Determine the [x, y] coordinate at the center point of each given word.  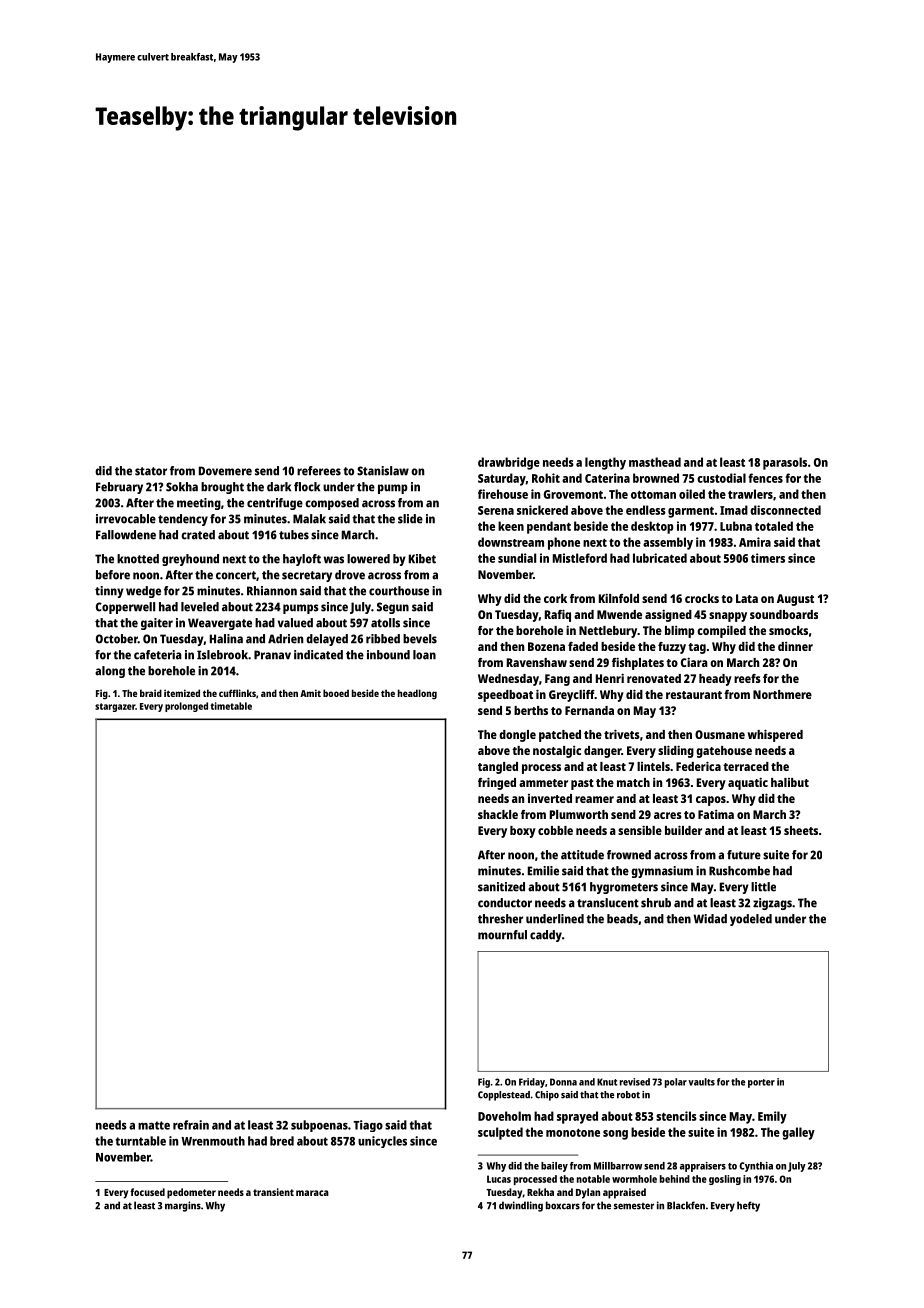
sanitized [501, 887]
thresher [500, 919]
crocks [702, 598]
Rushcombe [739, 871]
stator [151, 471]
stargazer [115, 707]
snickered [542, 510]
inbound [388, 655]
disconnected [785, 510]
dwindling [521, 1206]
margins [183, 1206]
